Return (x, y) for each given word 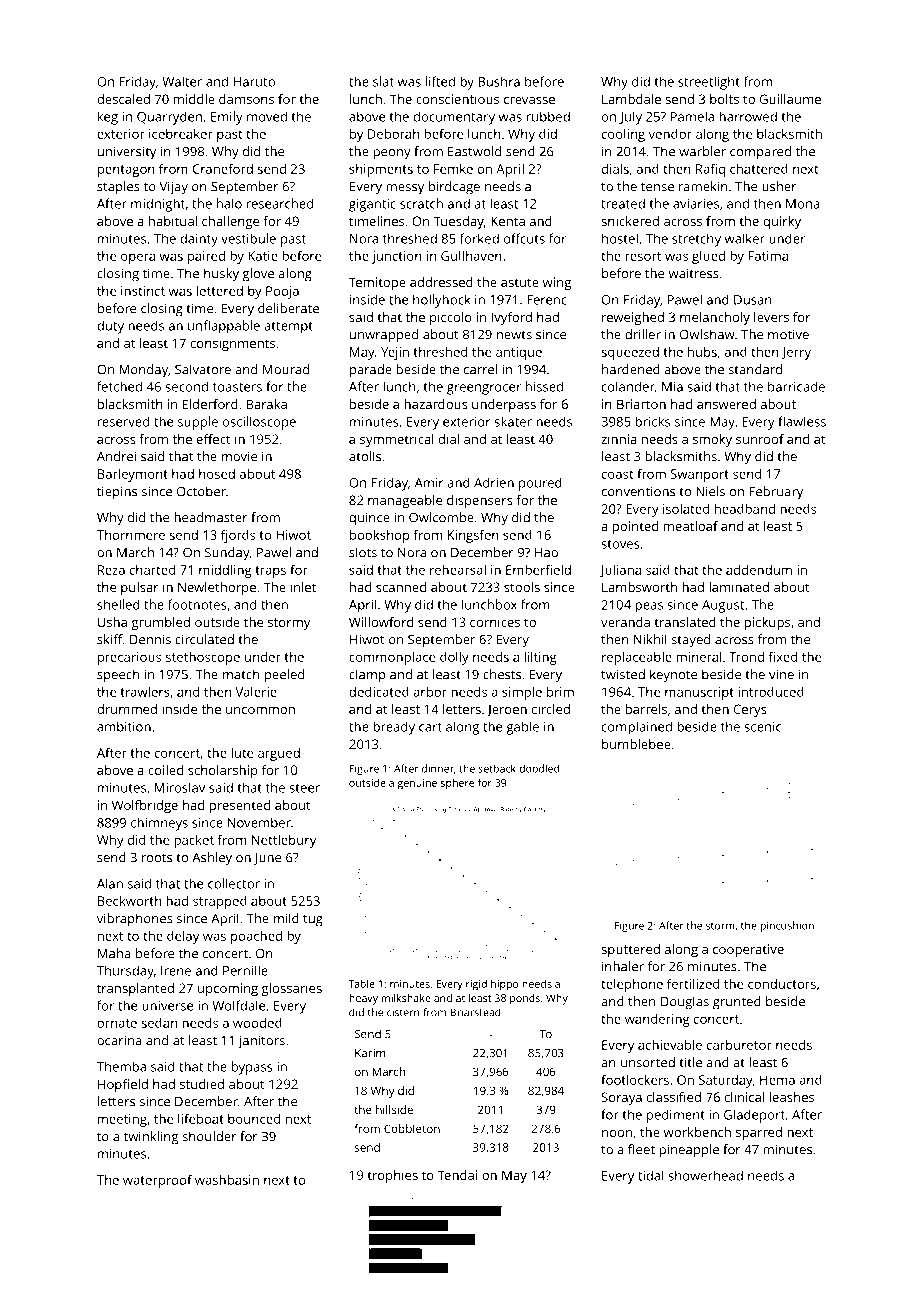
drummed (127, 709)
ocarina (119, 1040)
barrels (646, 709)
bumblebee (636, 744)
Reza (111, 570)
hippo (505, 984)
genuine (417, 784)
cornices (495, 622)
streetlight (709, 83)
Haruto (254, 82)
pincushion (787, 926)
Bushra (499, 81)
